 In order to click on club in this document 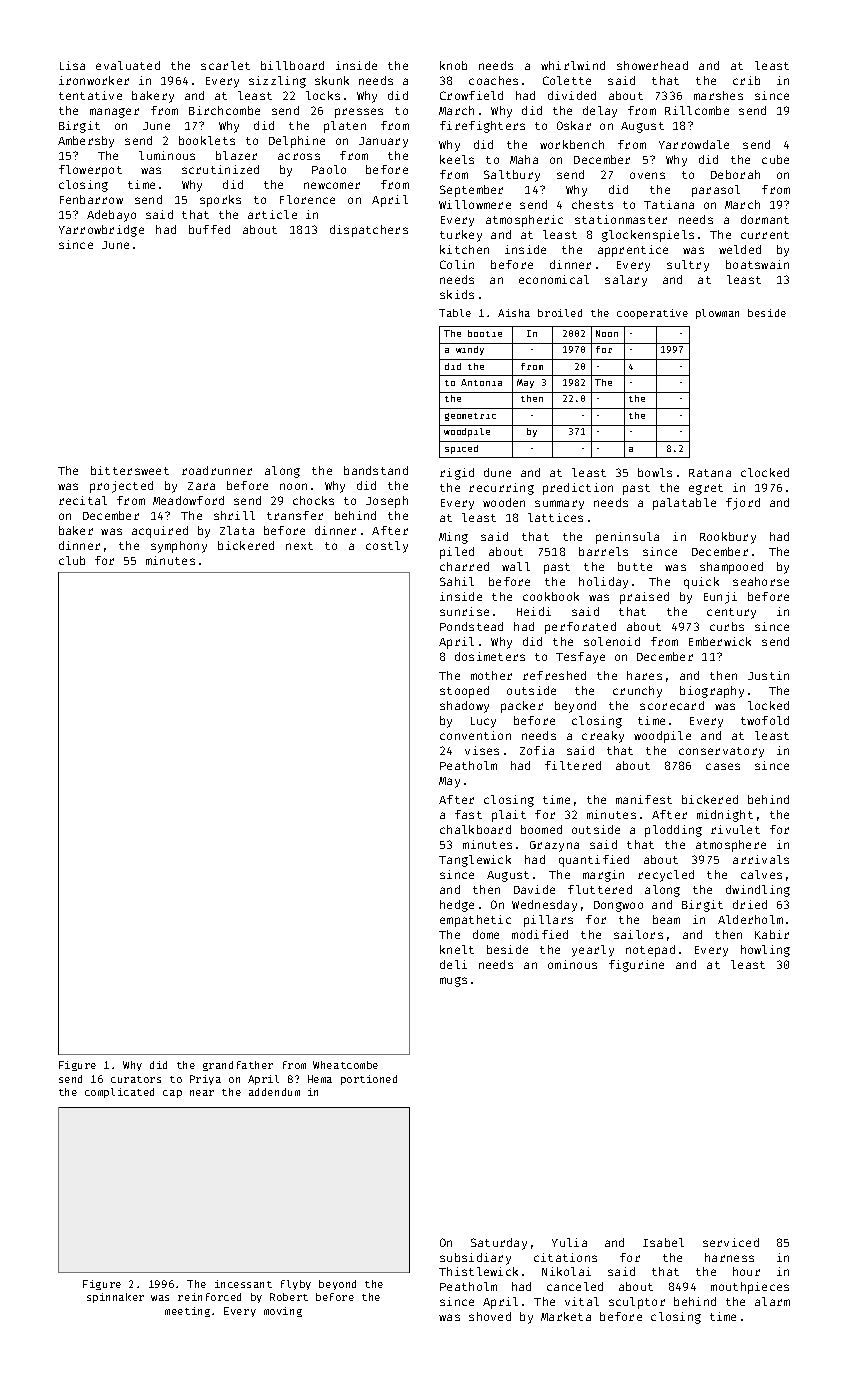, I will do `click(72, 560)`.
